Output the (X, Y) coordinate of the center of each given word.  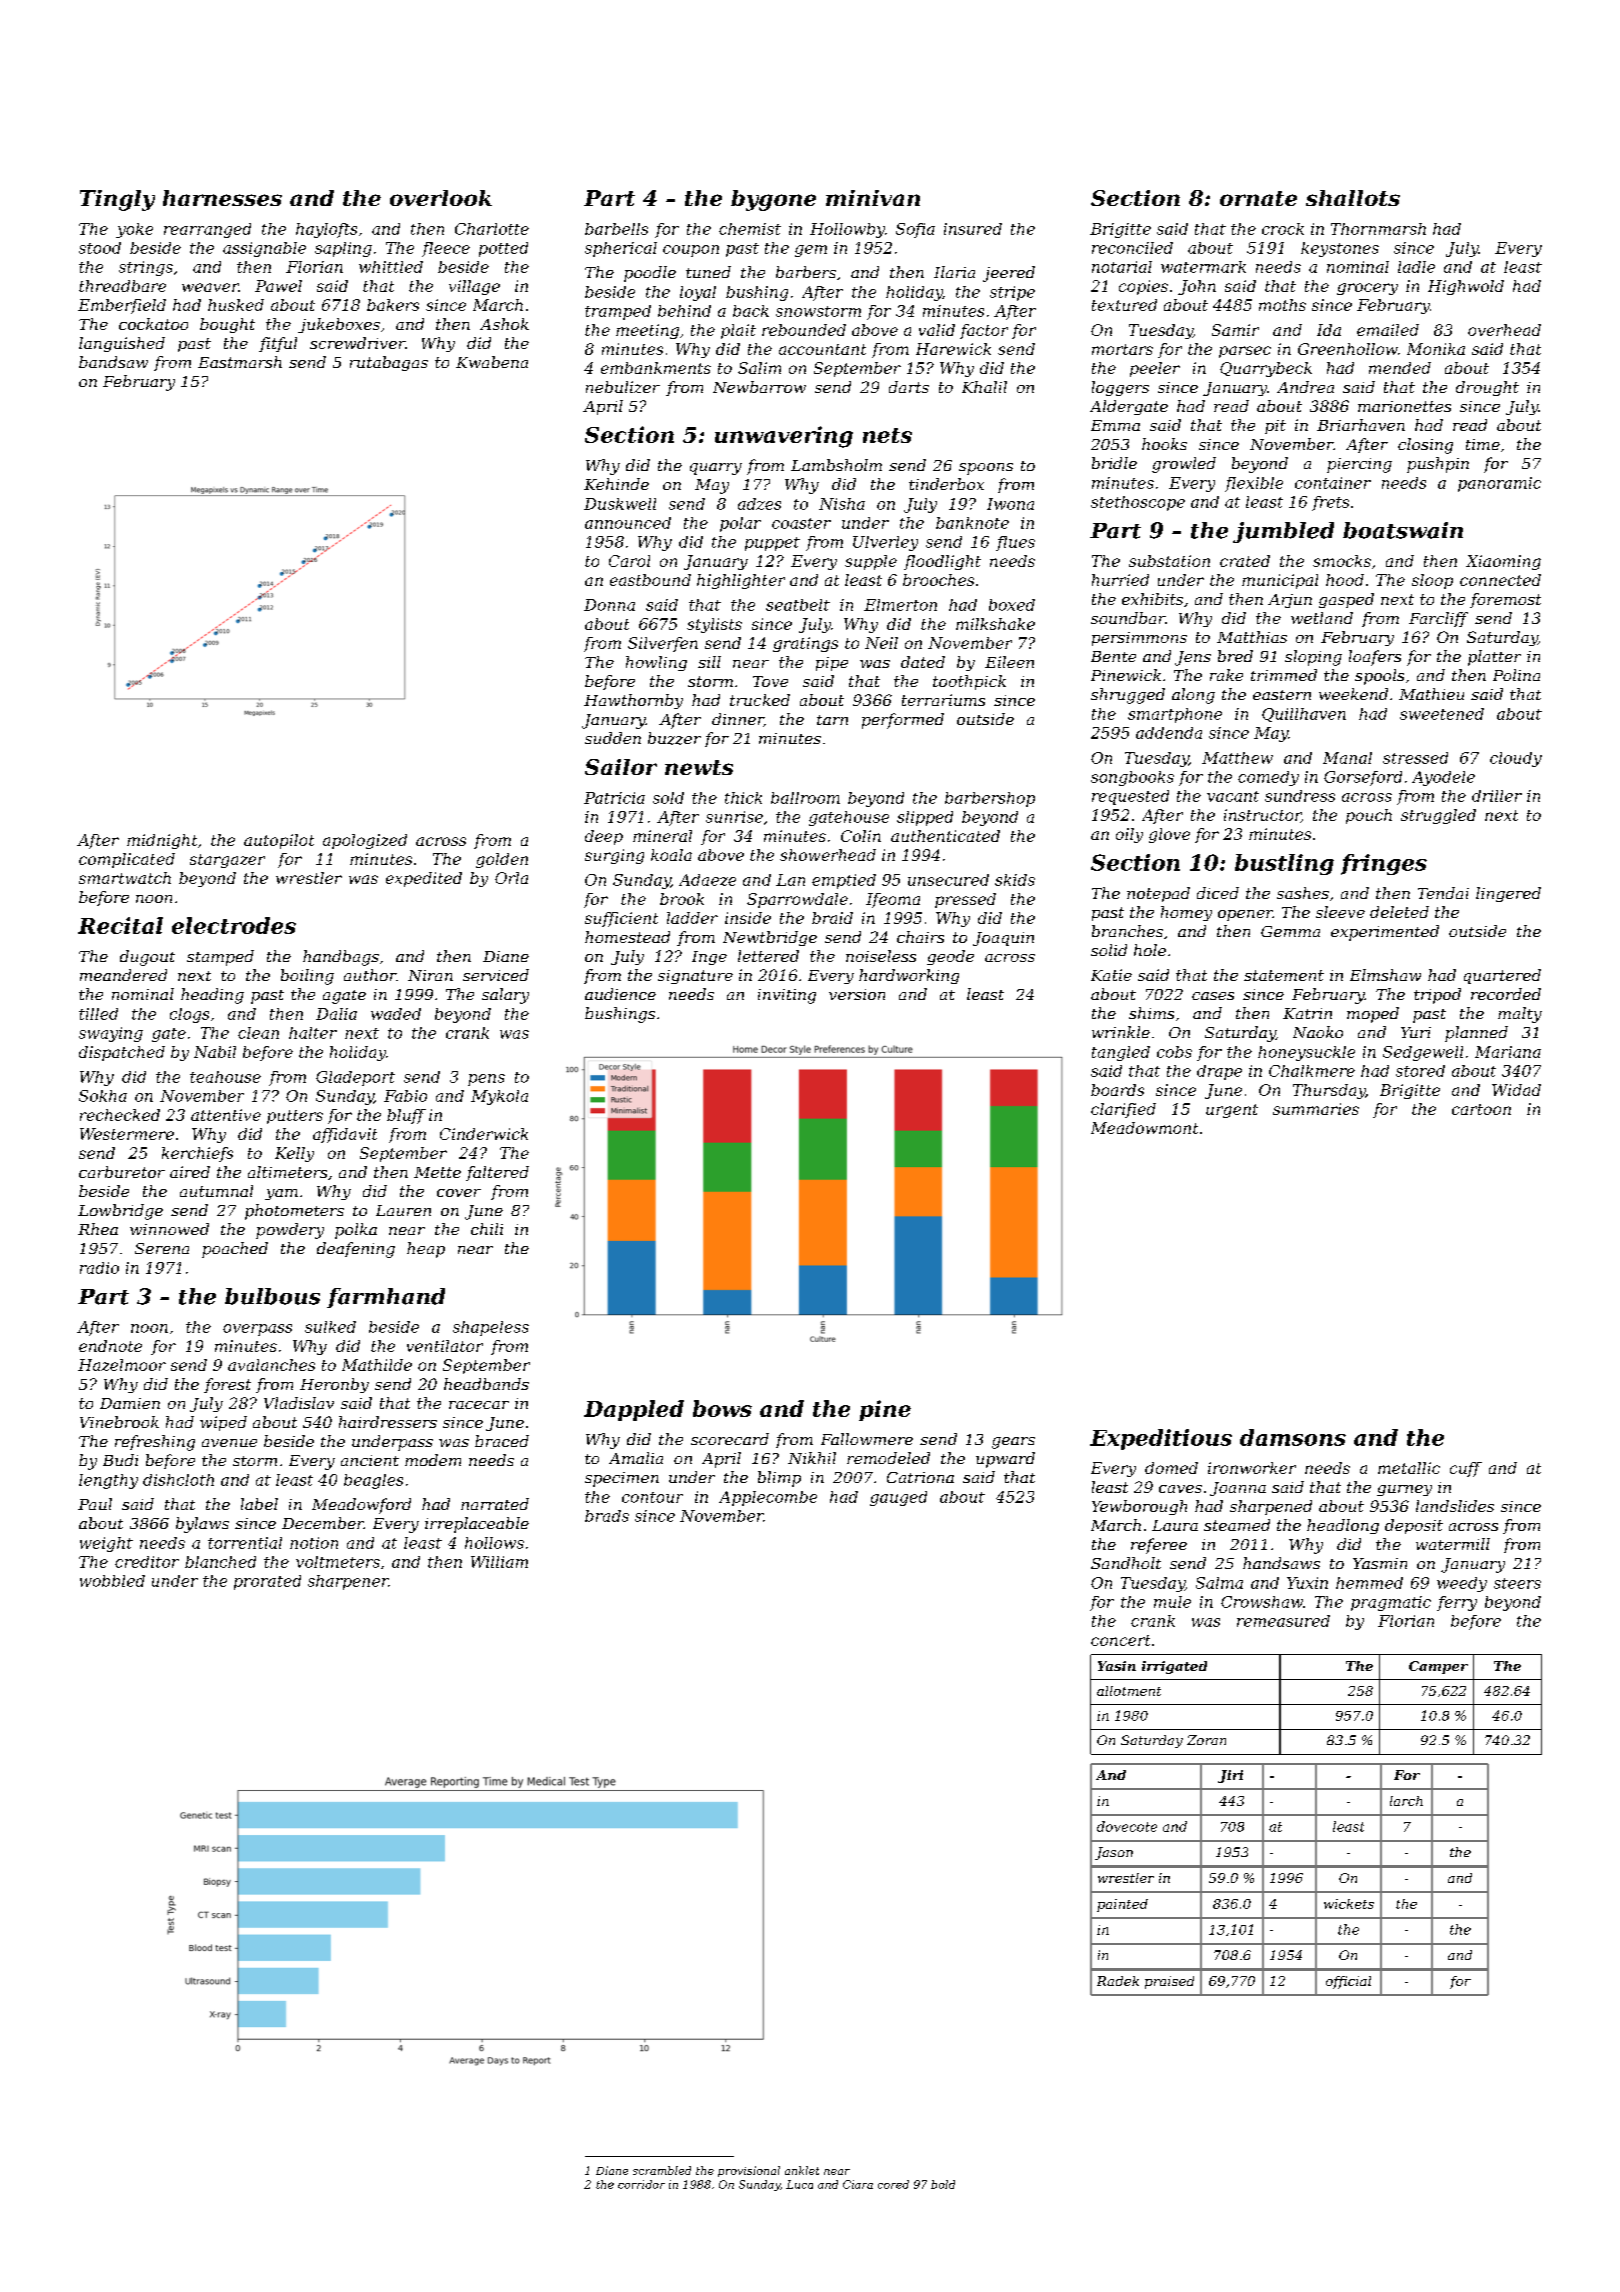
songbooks (1132, 778)
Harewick (953, 349)
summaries (1316, 1109)
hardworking (909, 976)
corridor (641, 2184)
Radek (1118, 1981)
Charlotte (492, 229)
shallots (1353, 198)
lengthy (108, 1481)
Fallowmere (867, 1439)
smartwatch (125, 878)
